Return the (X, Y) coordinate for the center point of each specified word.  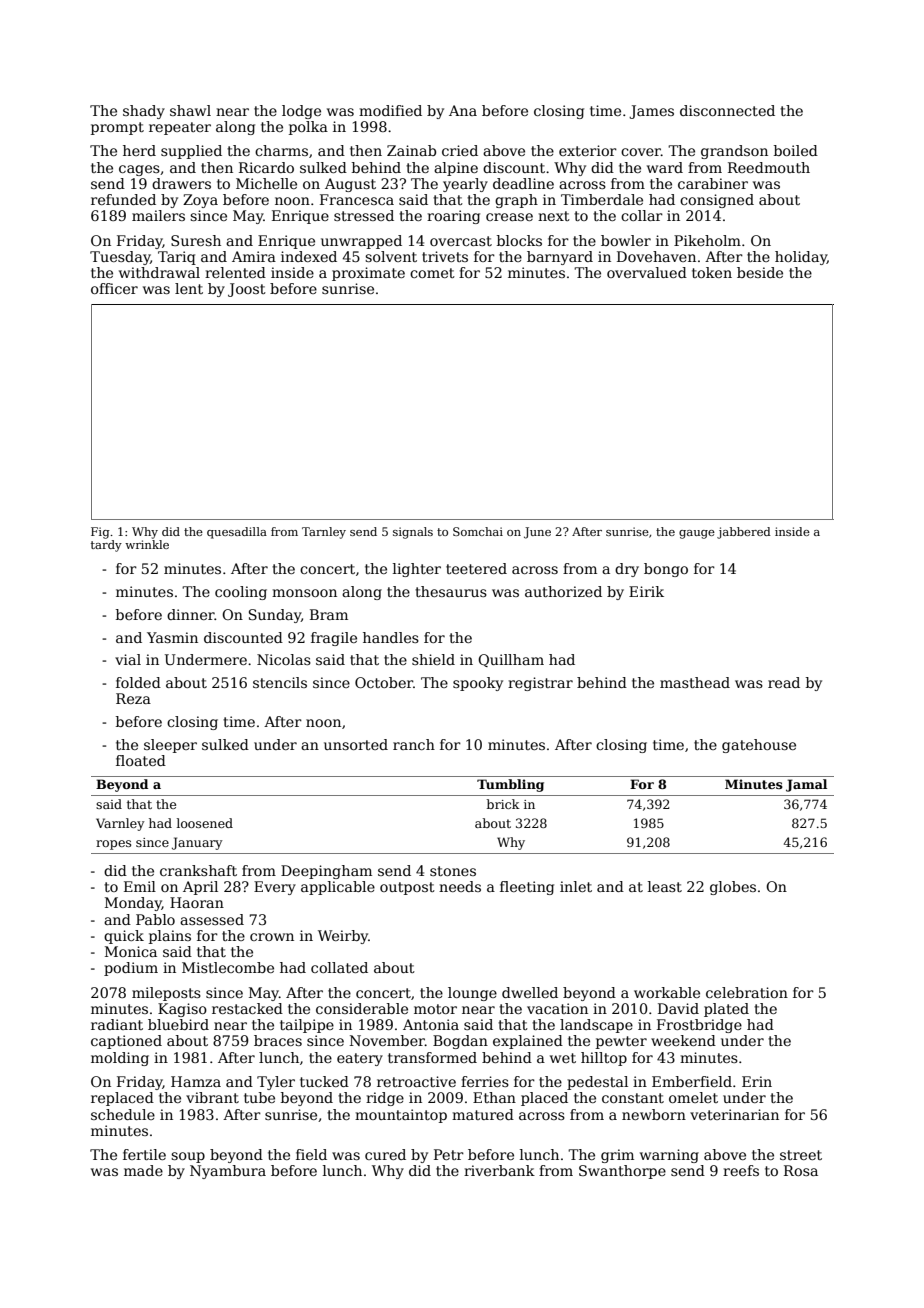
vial (128, 659)
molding (120, 1059)
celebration (747, 992)
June (537, 533)
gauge (697, 534)
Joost (247, 290)
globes (733, 888)
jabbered (744, 533)
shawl (190, 110)
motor (435, 1009)
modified (390, 110)
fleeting (527, 888)
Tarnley (324, 533)
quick (124, 937)
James (651, 112)
